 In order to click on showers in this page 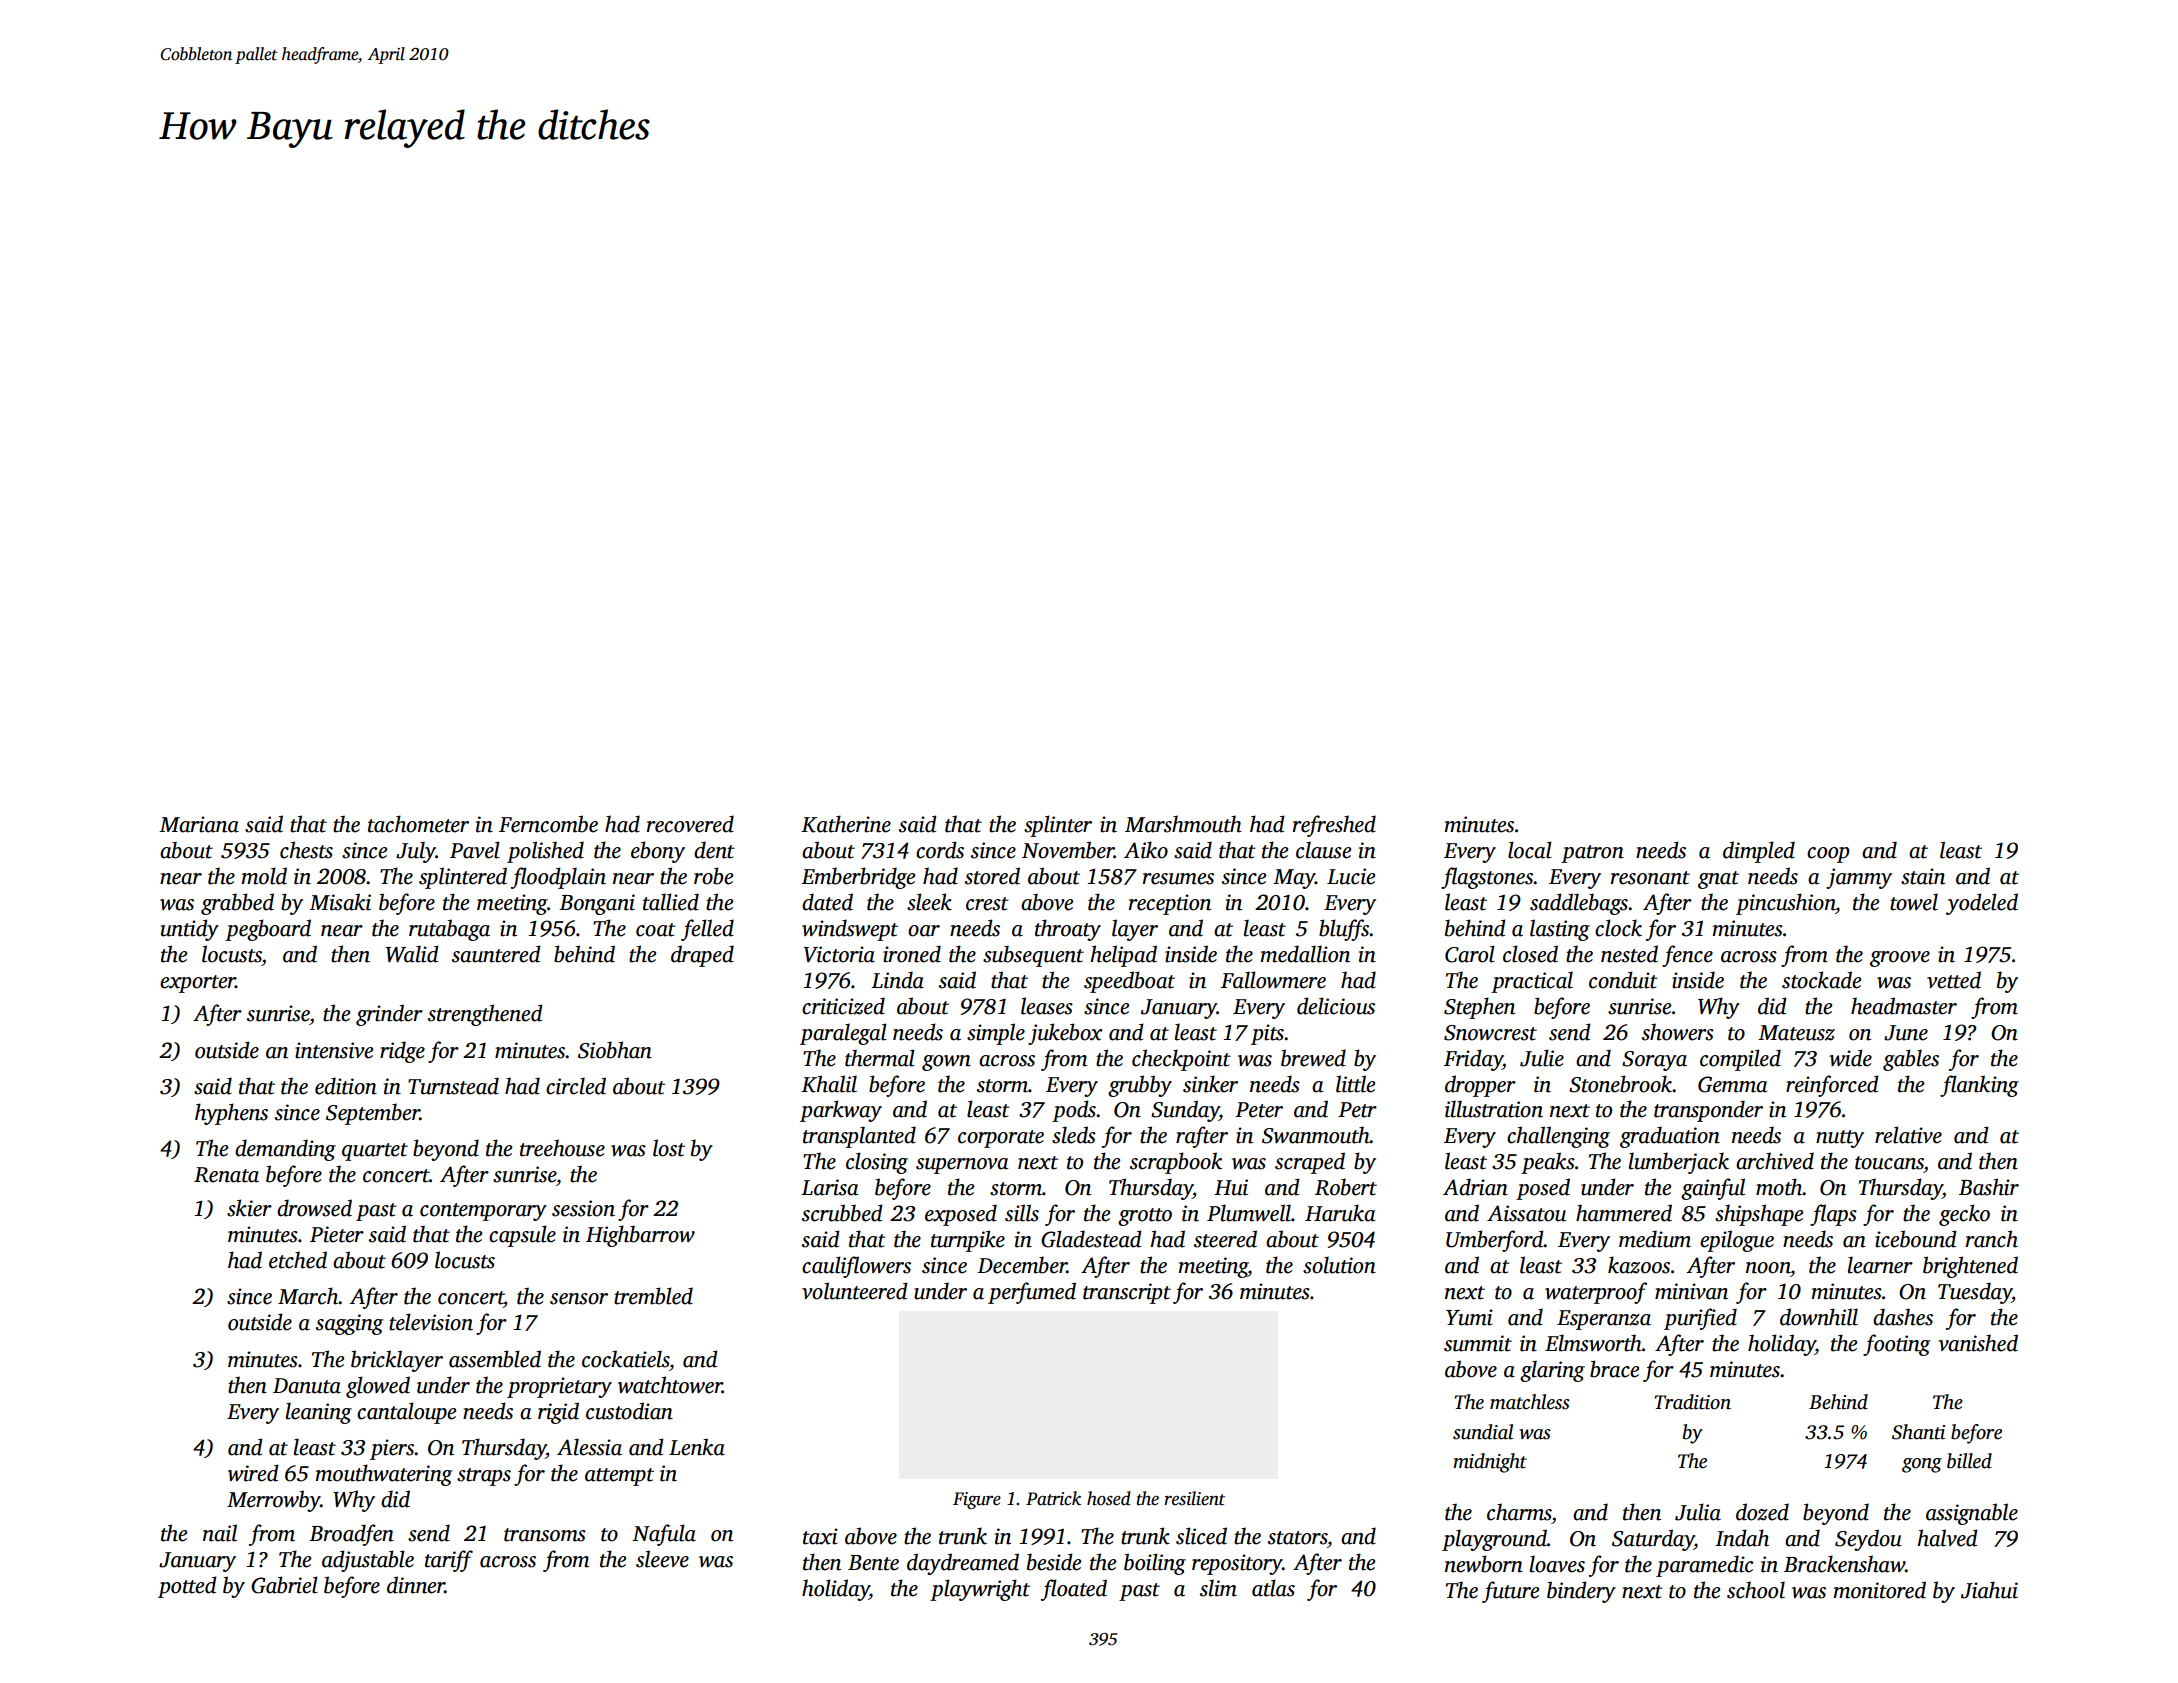, I will do `click(1678, 1032)`.
